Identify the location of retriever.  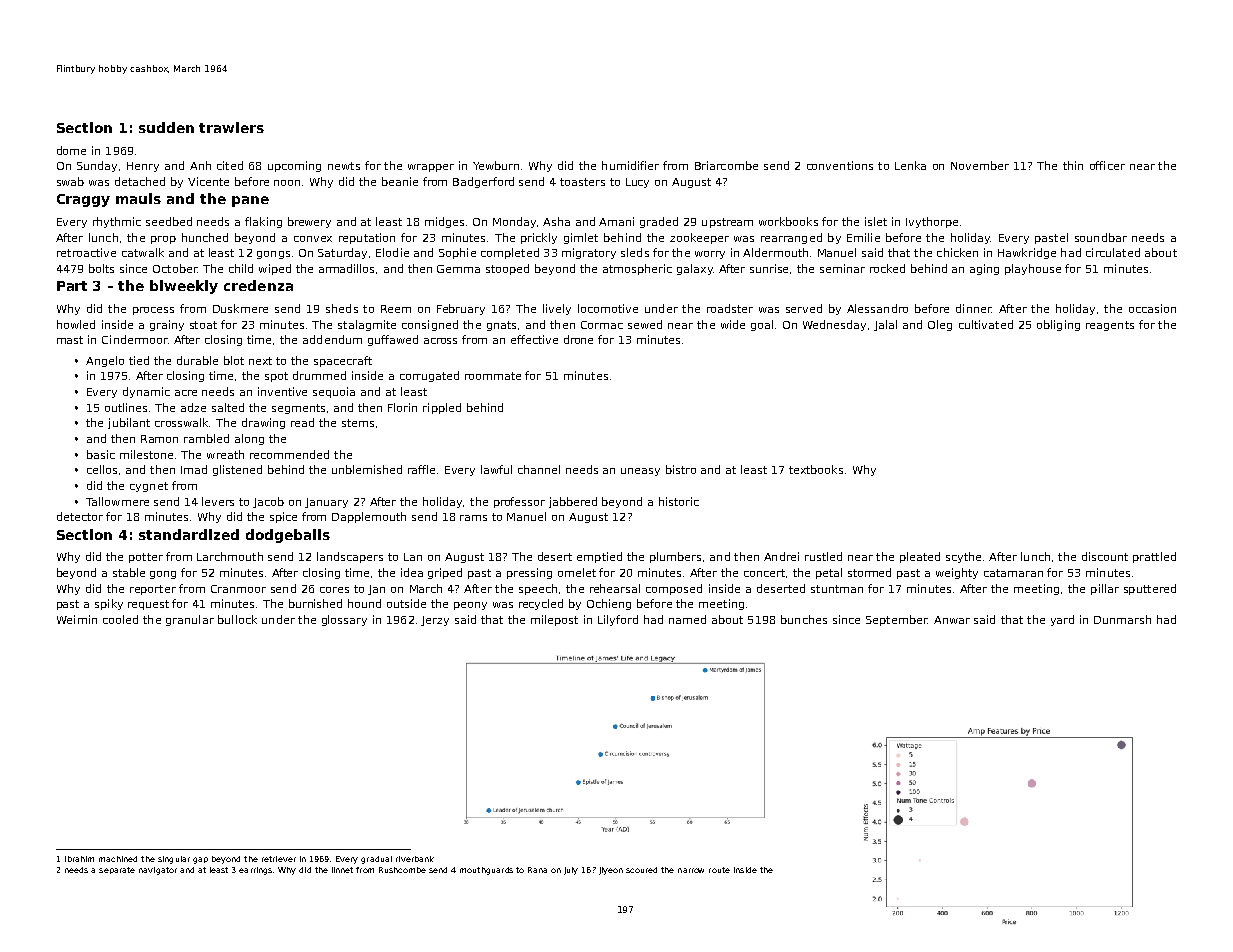
(279, 859).
